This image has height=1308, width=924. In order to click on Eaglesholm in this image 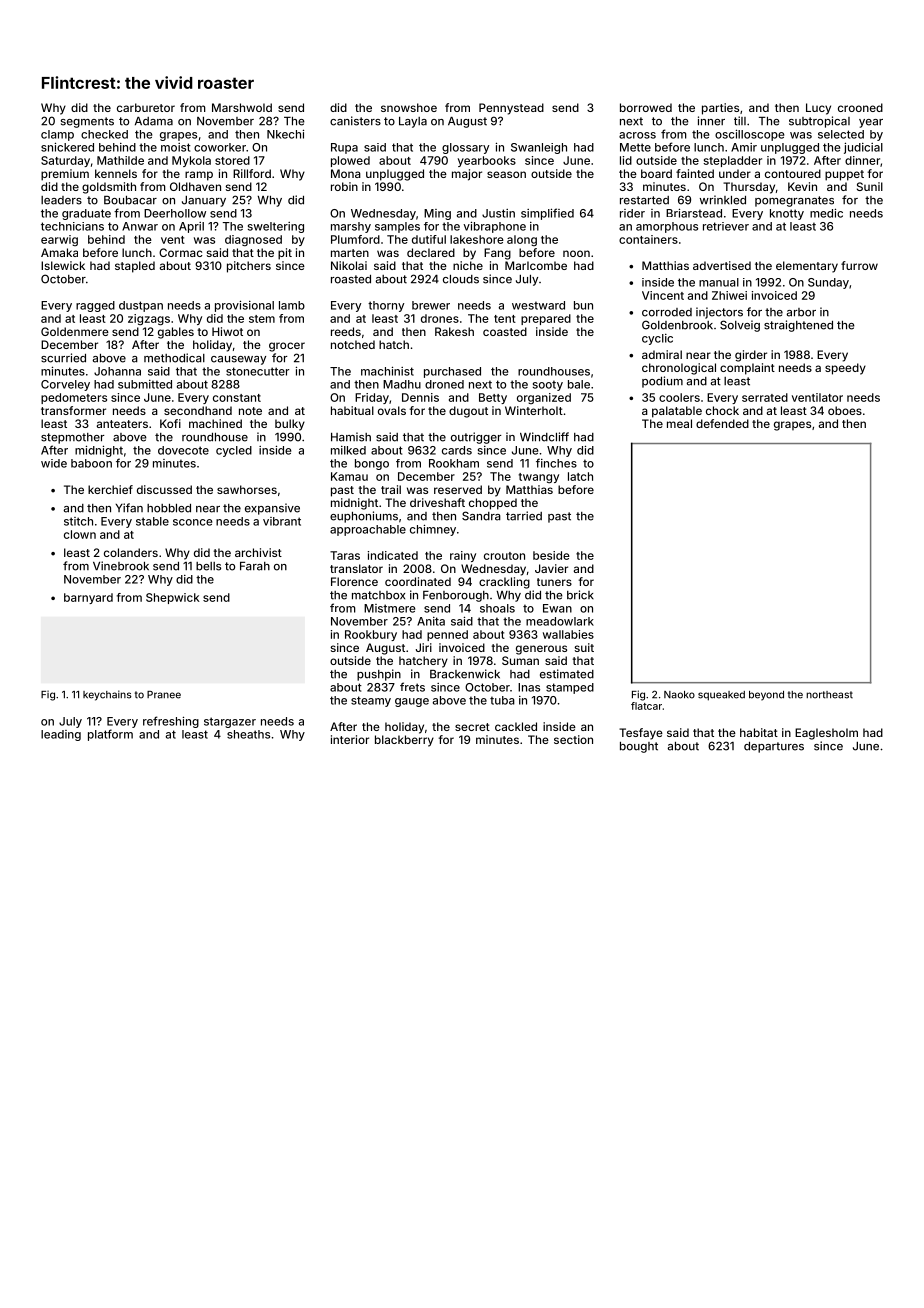, I will do `click(826, 734)`.
